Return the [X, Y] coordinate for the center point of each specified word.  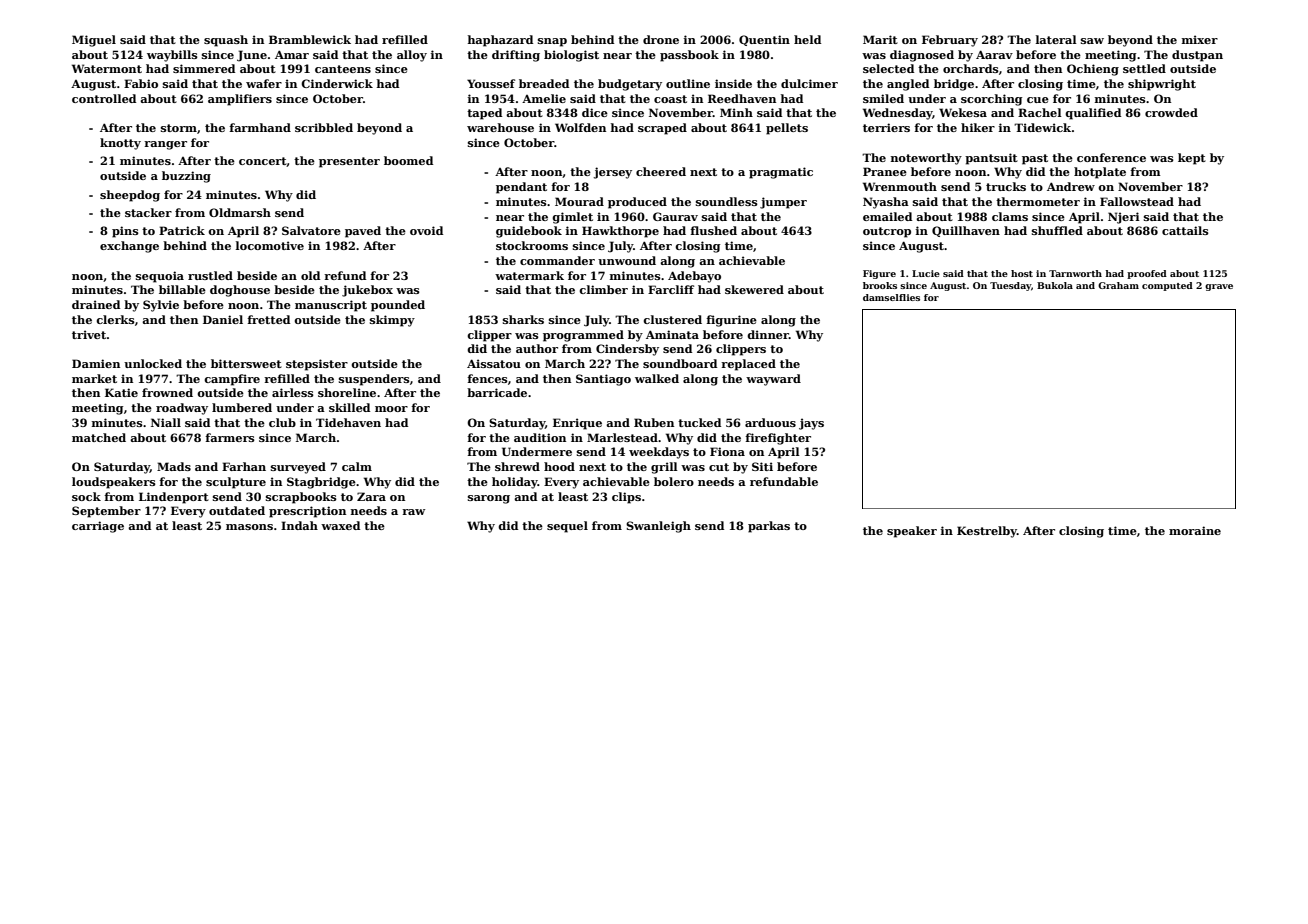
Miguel [94, 41]
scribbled [324, 127]
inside [733, 83]
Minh [736, 112]
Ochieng [1093, 70]
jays [811, 424]
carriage [98, 527]
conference [1111, 157]
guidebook [529, 232]
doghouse [240, 291]
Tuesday [1010, 286]
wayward [773, 380]
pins [125, 232]
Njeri [1124, 218]
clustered [672, 319]
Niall [166, 422]
